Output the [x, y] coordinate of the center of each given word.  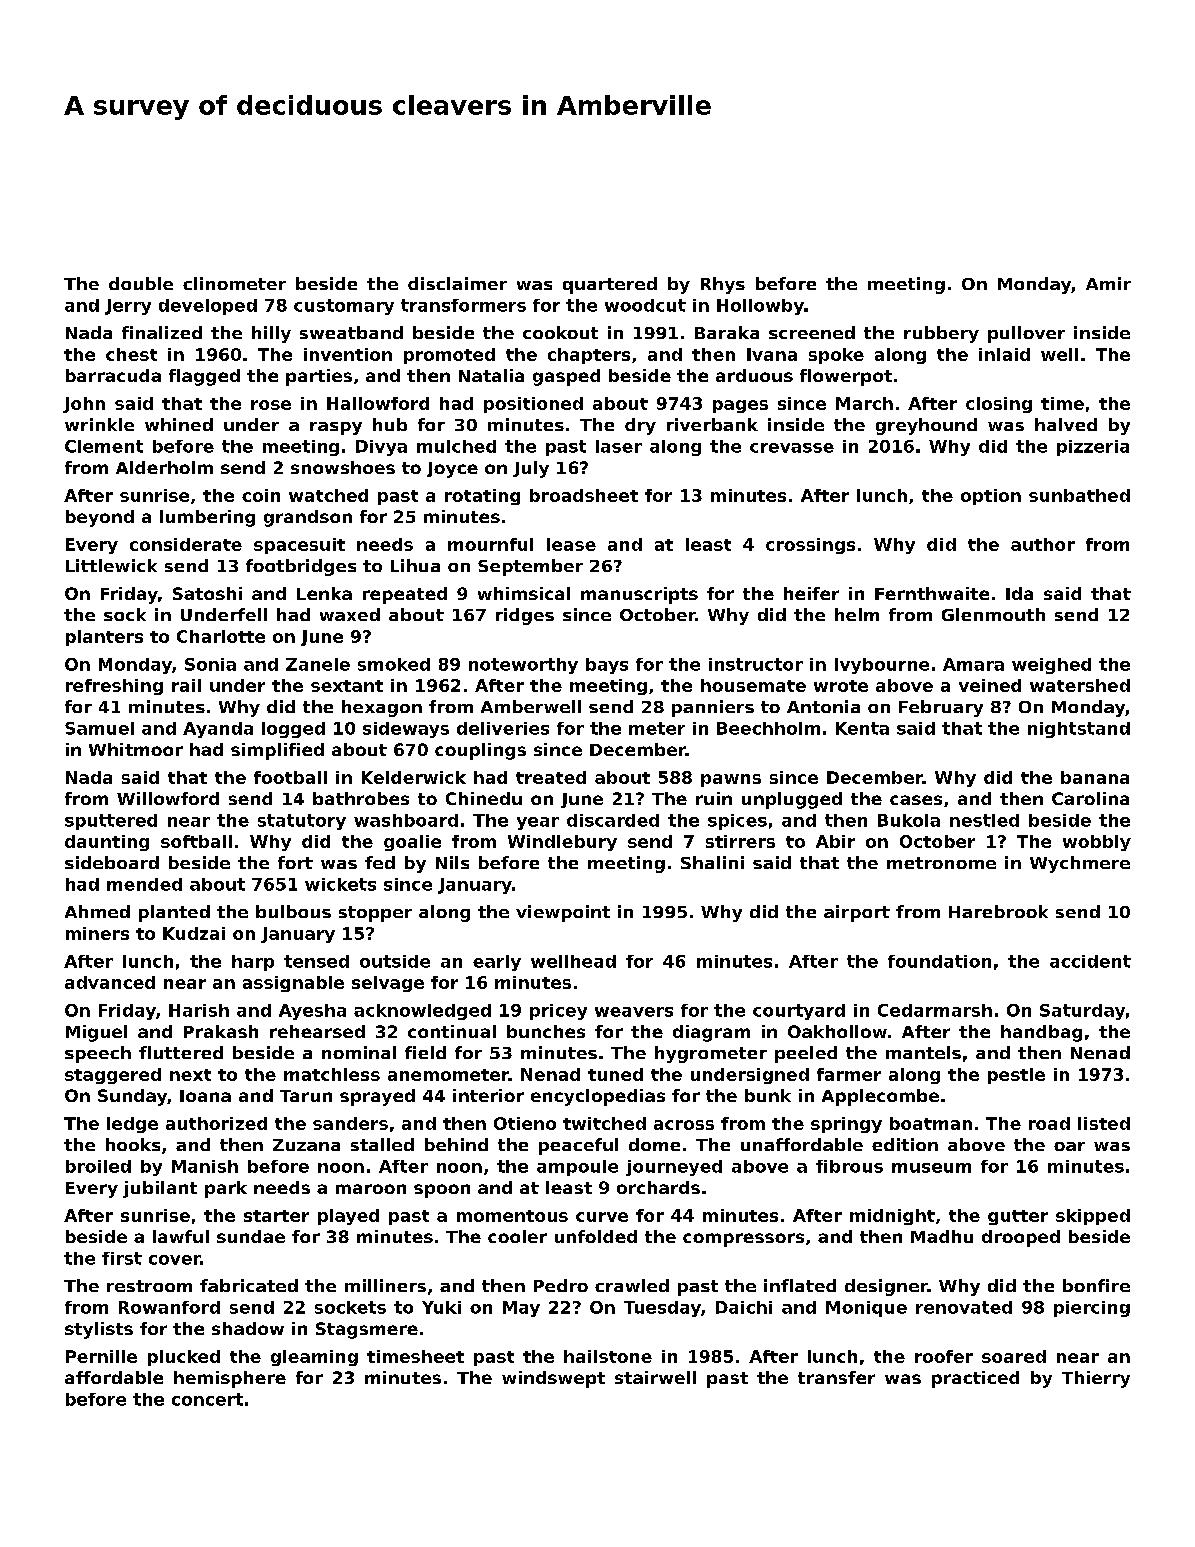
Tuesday [662, 1309]
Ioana [205, 1096]
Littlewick [111, 565]
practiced [975, 1379]
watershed [1080, 685]
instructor [756, 664]
